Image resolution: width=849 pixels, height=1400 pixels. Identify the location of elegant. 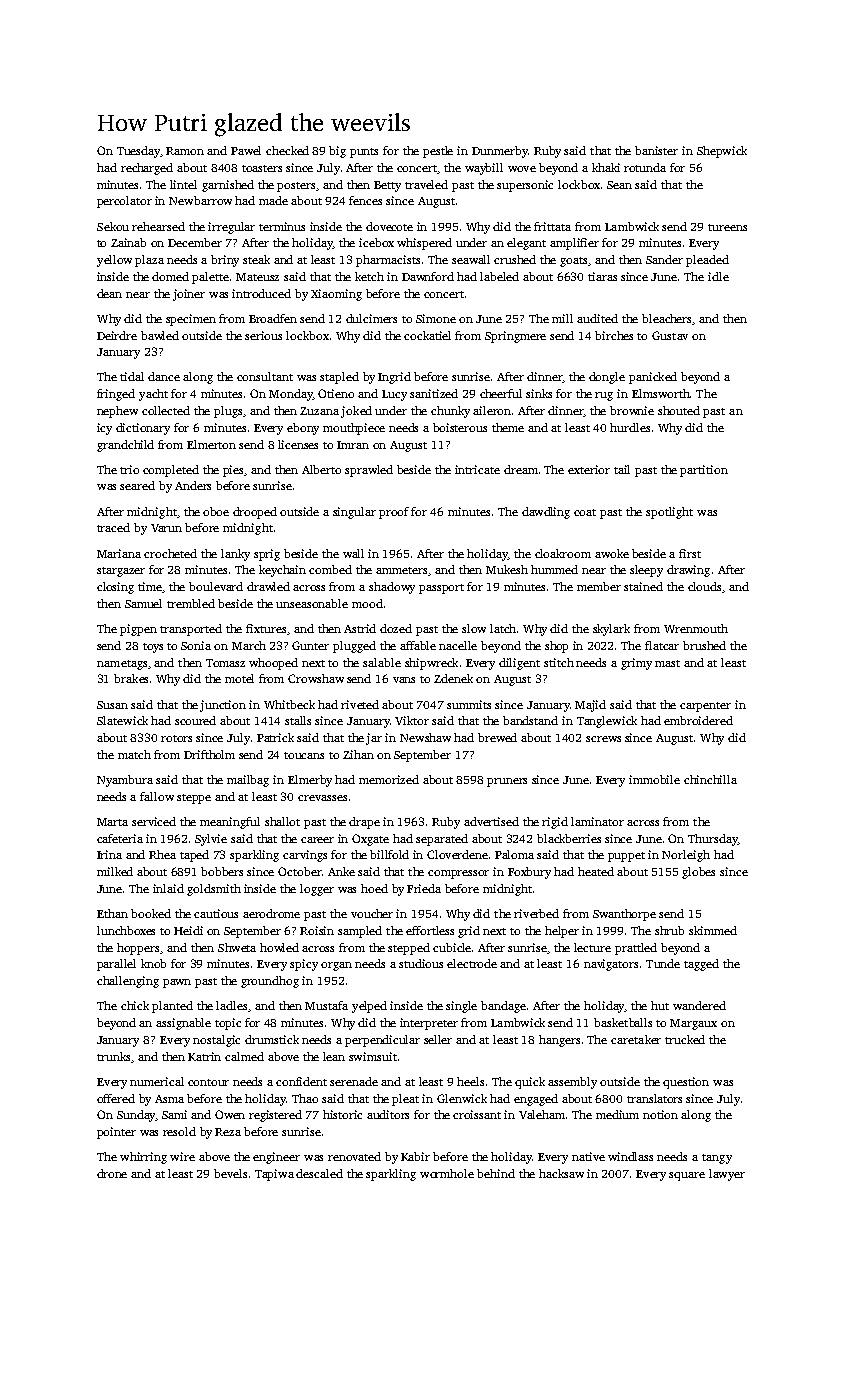
(526, 244).
